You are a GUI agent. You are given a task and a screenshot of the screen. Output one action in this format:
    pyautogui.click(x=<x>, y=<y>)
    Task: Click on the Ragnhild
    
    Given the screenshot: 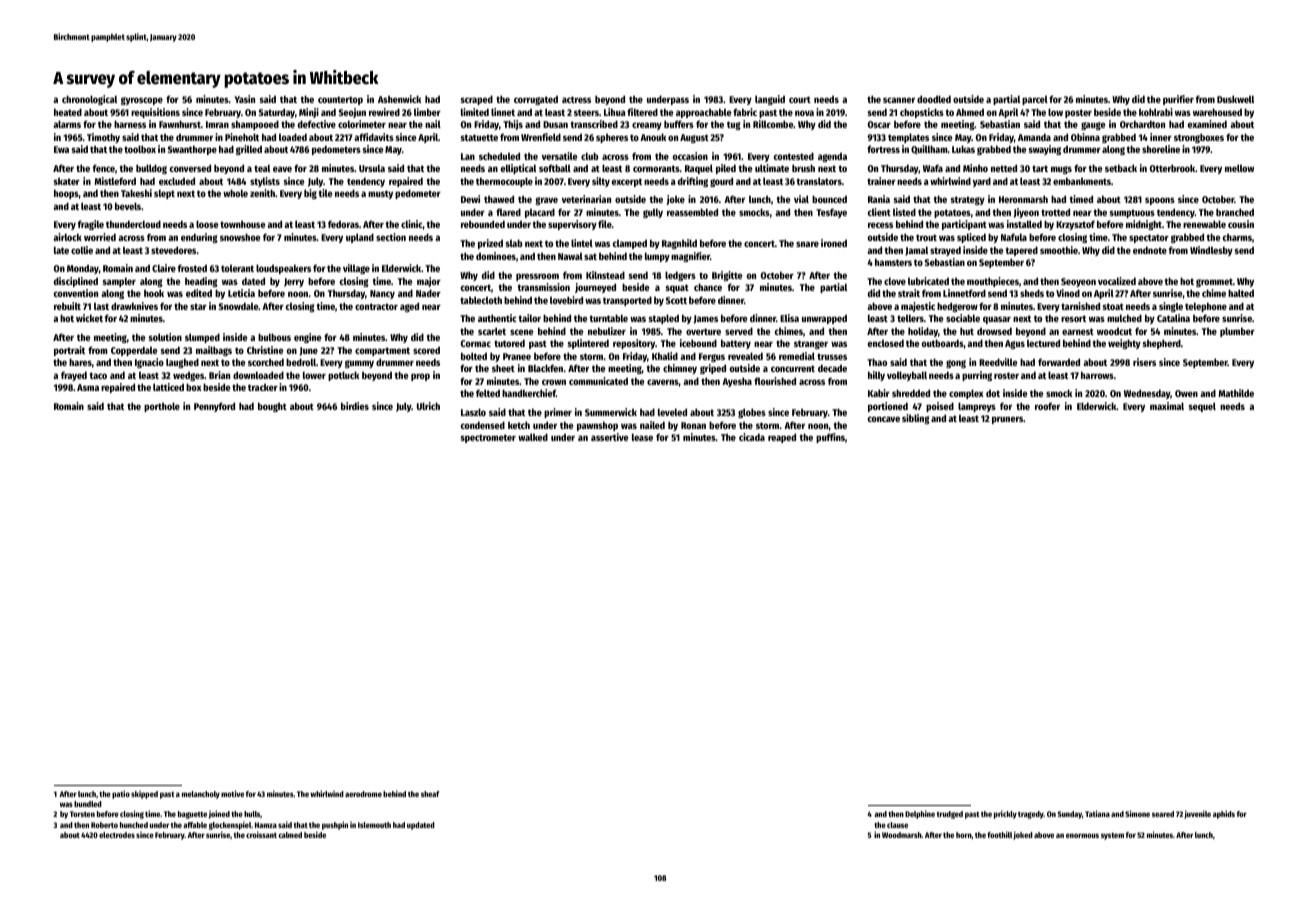 What is the action you would take?
    pyautogui.click(x=679, y=244)
